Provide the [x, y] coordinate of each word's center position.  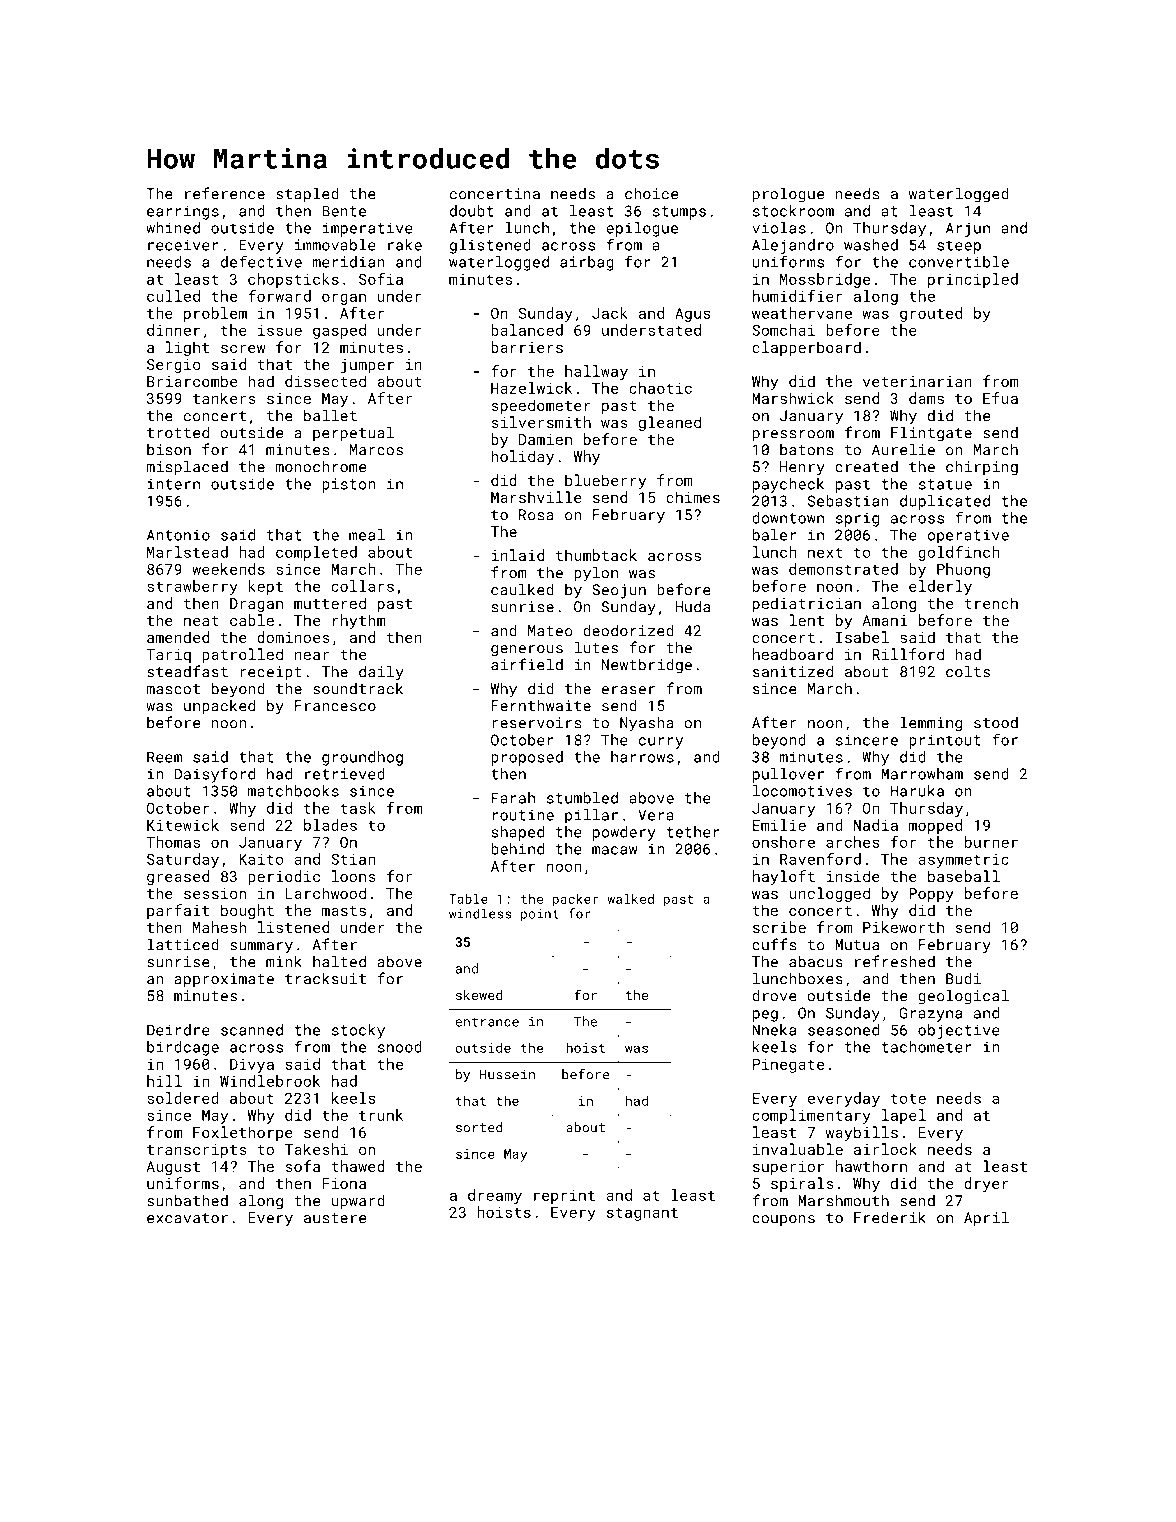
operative [968, 536]
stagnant [642, 1214]
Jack [610, 313]
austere [335, 1218]
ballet [330, 415]
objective [959, 1031]
